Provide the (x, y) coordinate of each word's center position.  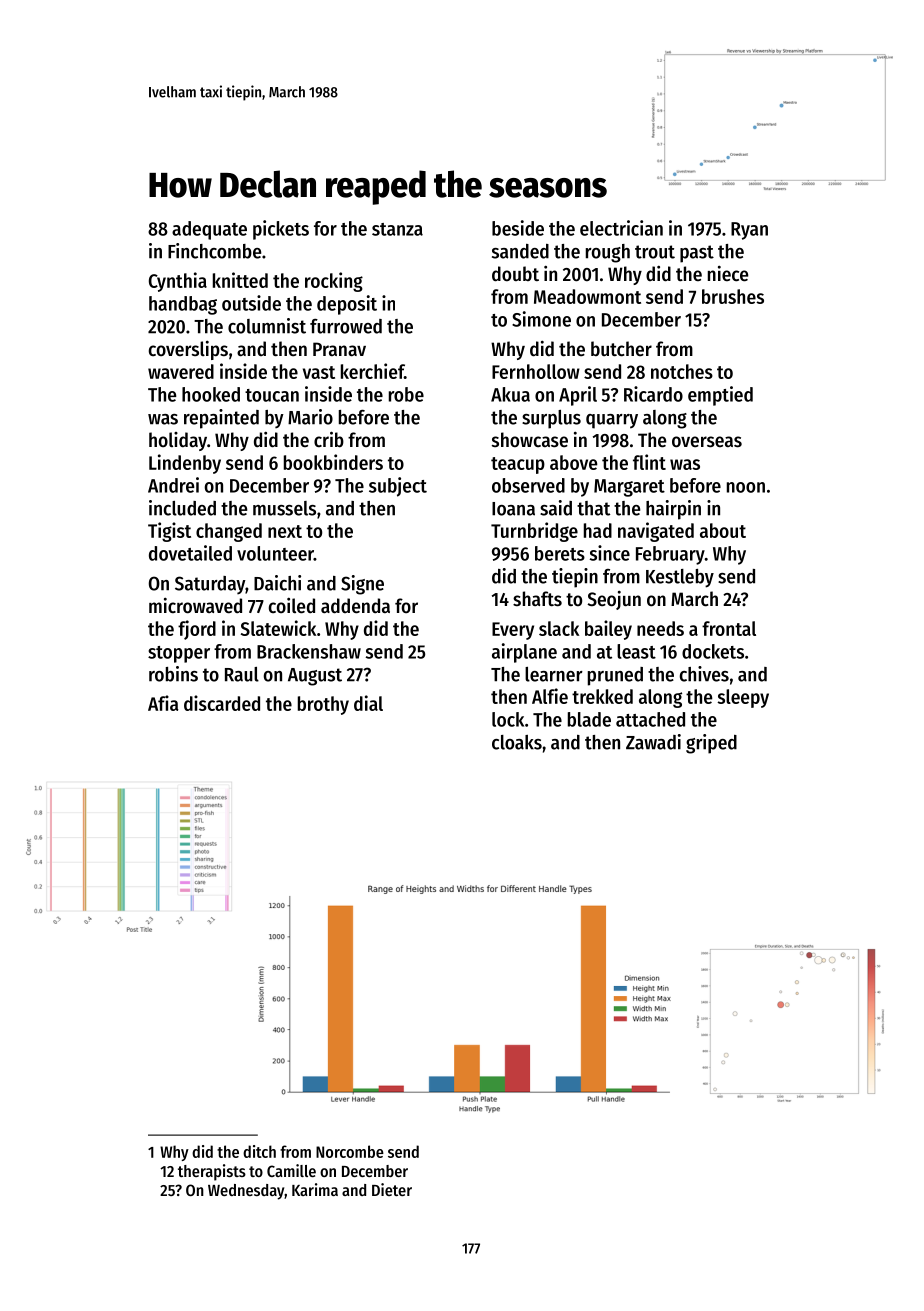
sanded (520, 251)
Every (513, 631)
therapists (212, 1172)
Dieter (392, 1189)
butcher (621, 349)
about (723, 530)
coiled (292, 605)
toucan (272, 395)
